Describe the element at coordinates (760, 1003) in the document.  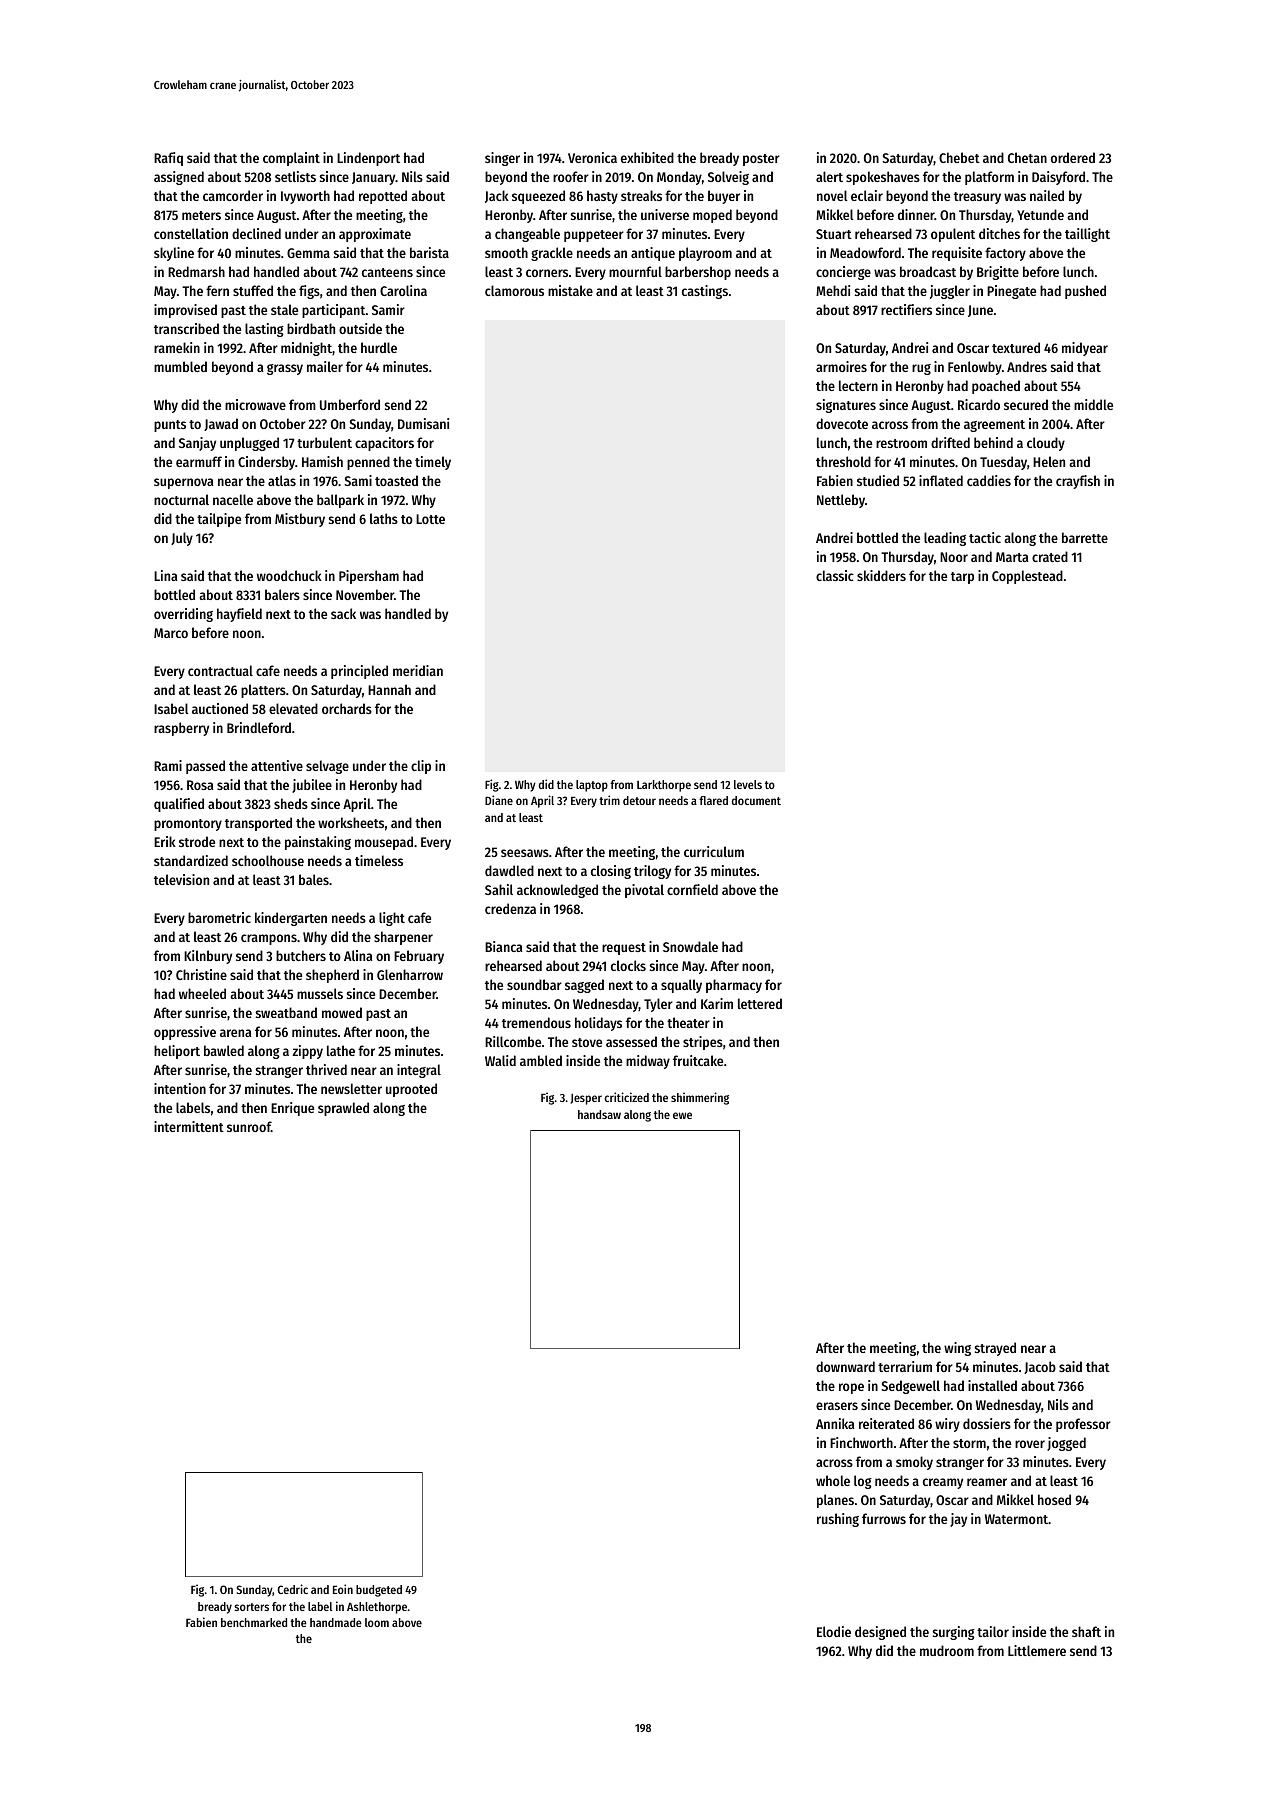
I see `lettered` at that location.
